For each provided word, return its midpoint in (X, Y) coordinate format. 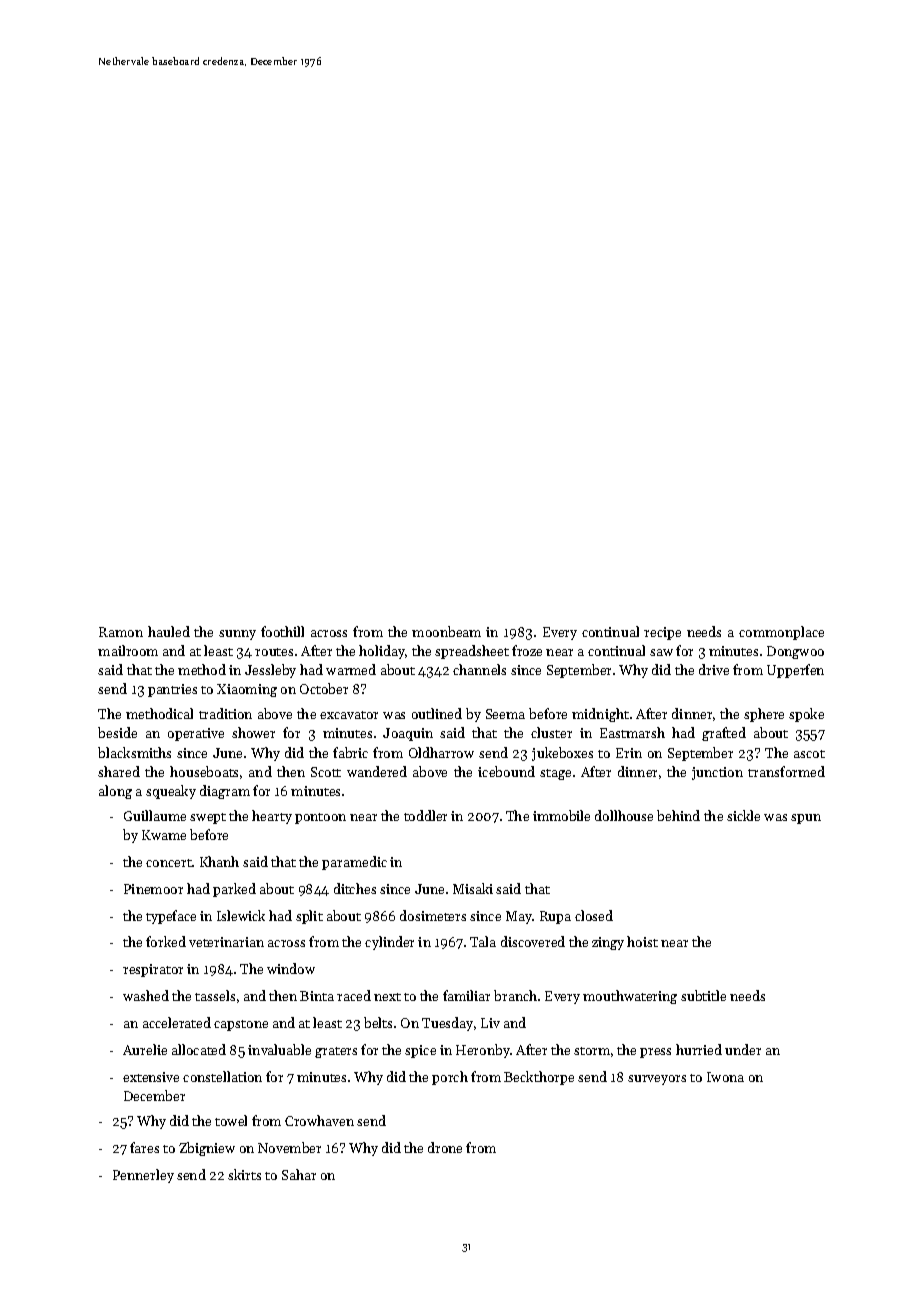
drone (445, 1147)
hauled (169, 631)
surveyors (657, 1080)
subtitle (703, 995)
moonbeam (446, 631)
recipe (662, 633)
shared (119, 771)
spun (806, 819)
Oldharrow (441, 752)
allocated (199, 1049)
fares (144, 1147)
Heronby (483, 1051)
